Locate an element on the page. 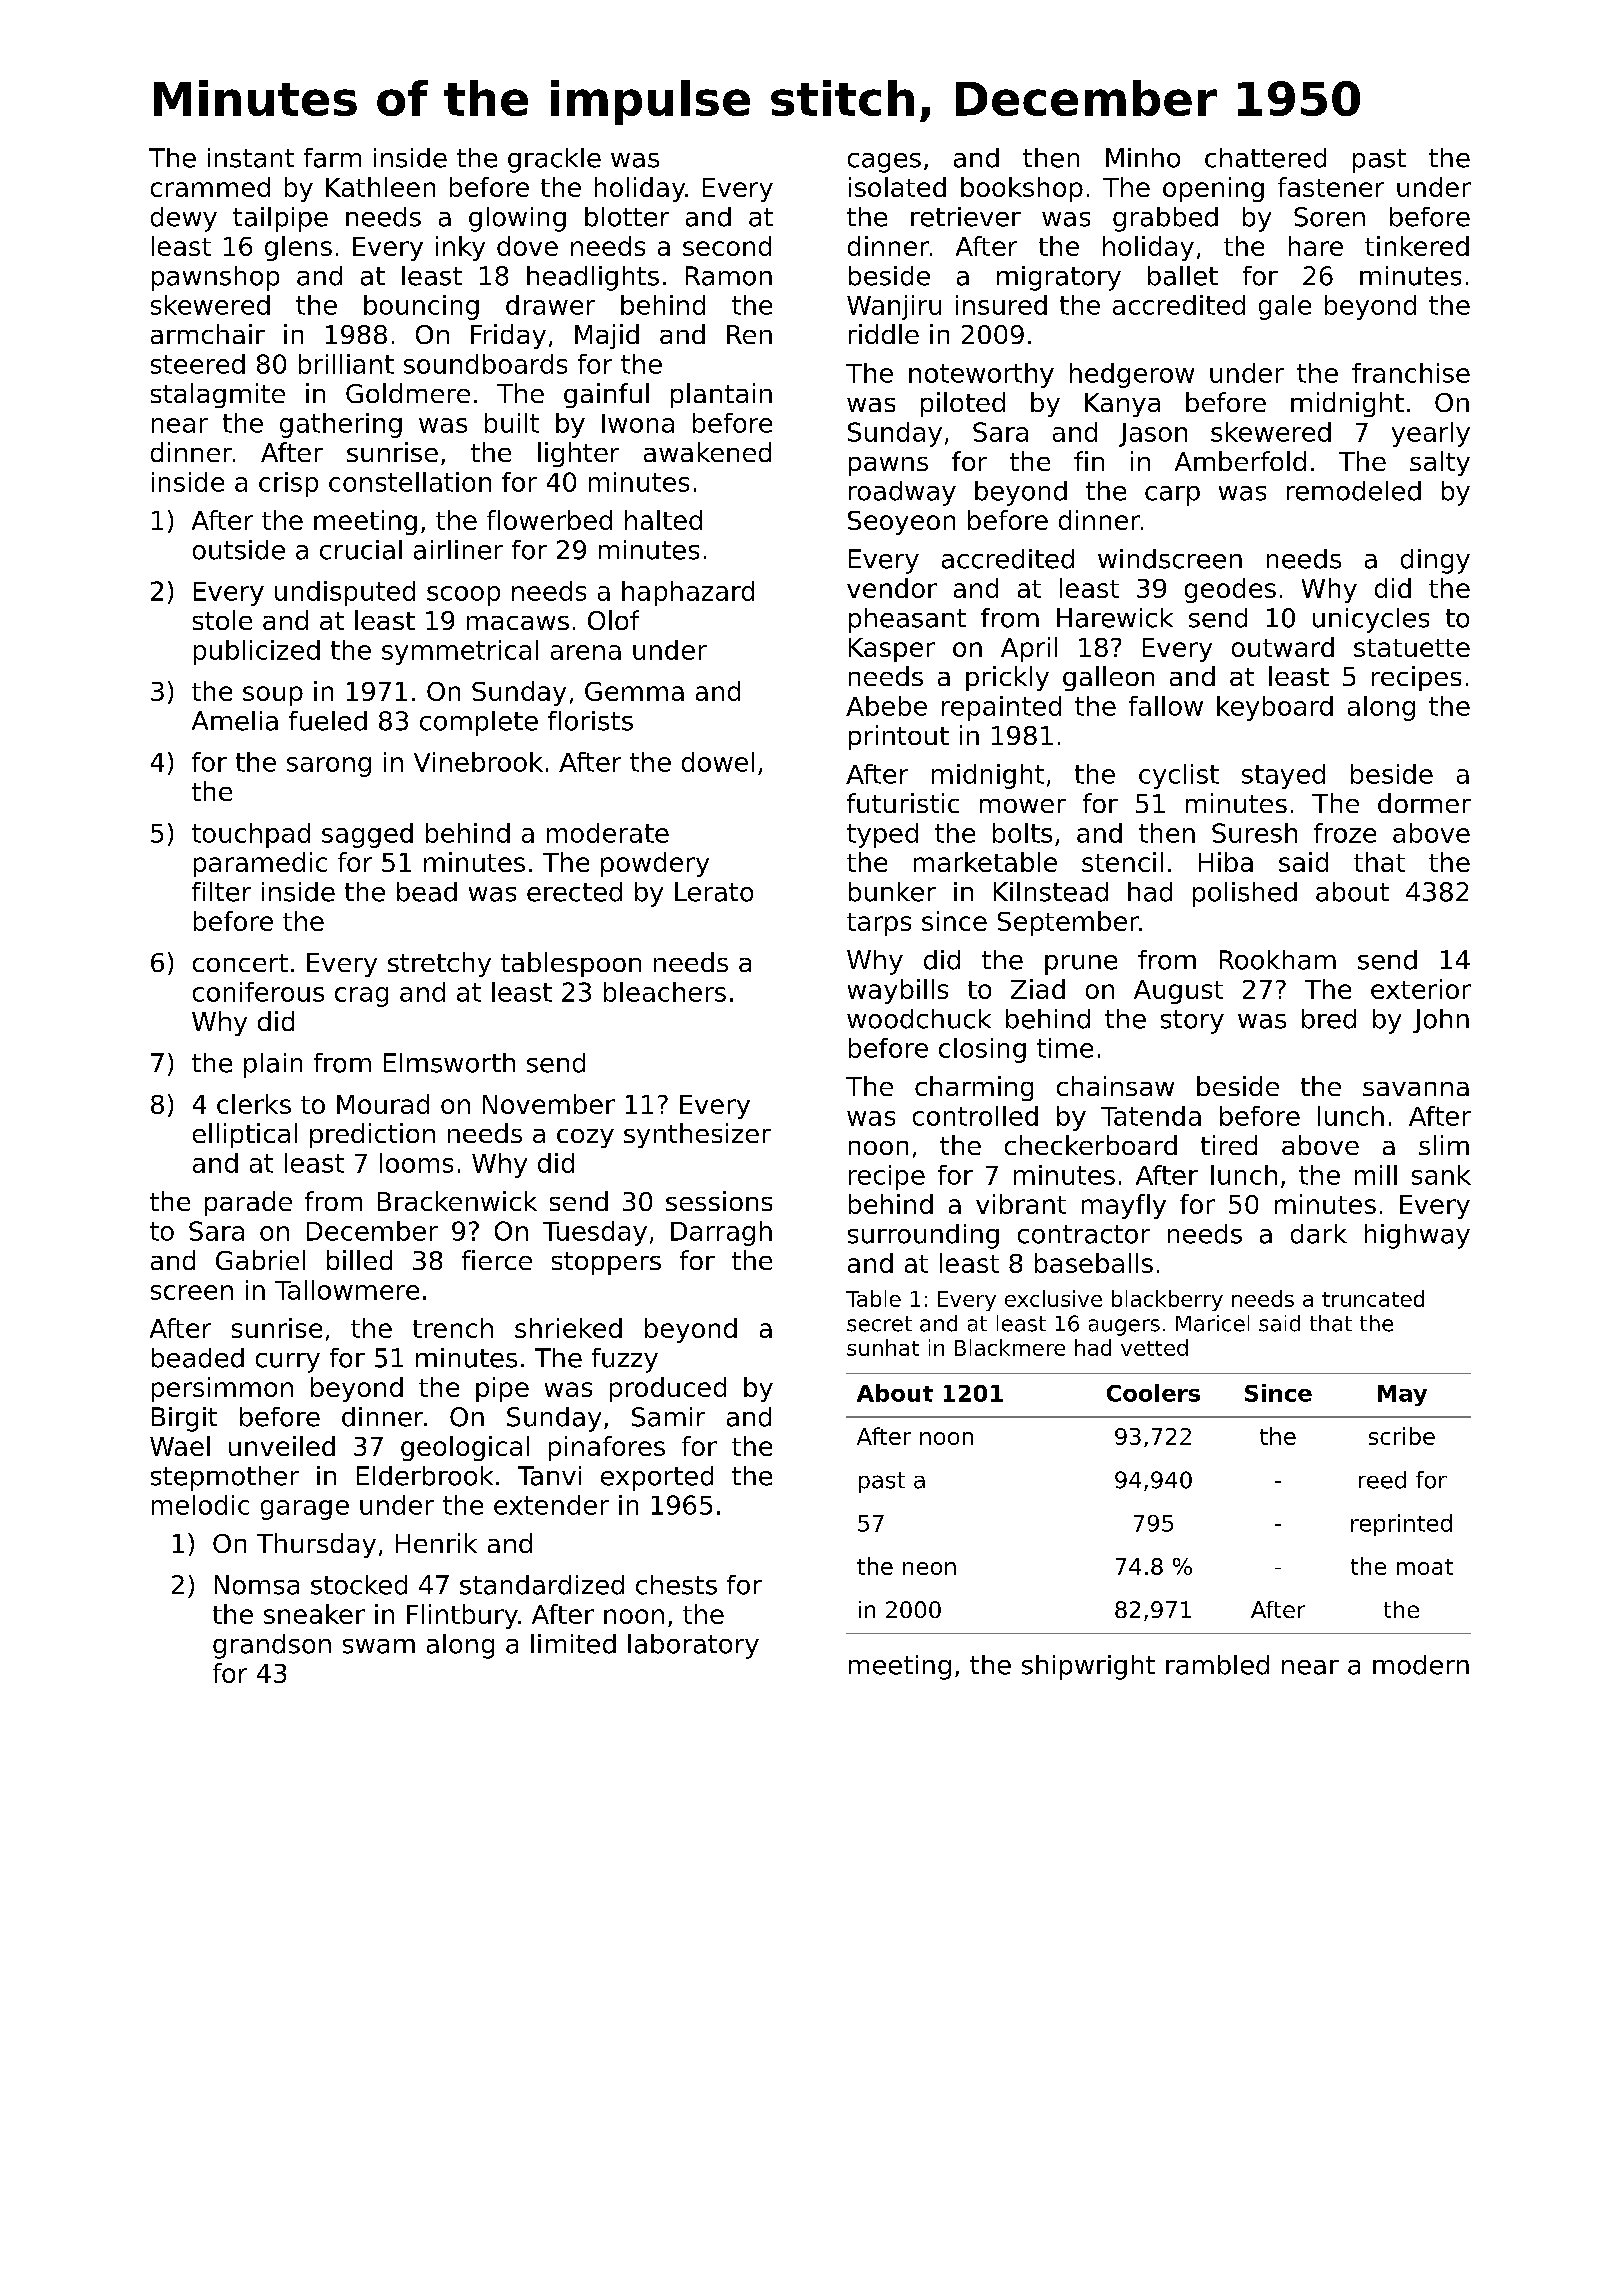 The width and height of the page is (1620, 2292). armchair is located at coordinates (208, 334).
